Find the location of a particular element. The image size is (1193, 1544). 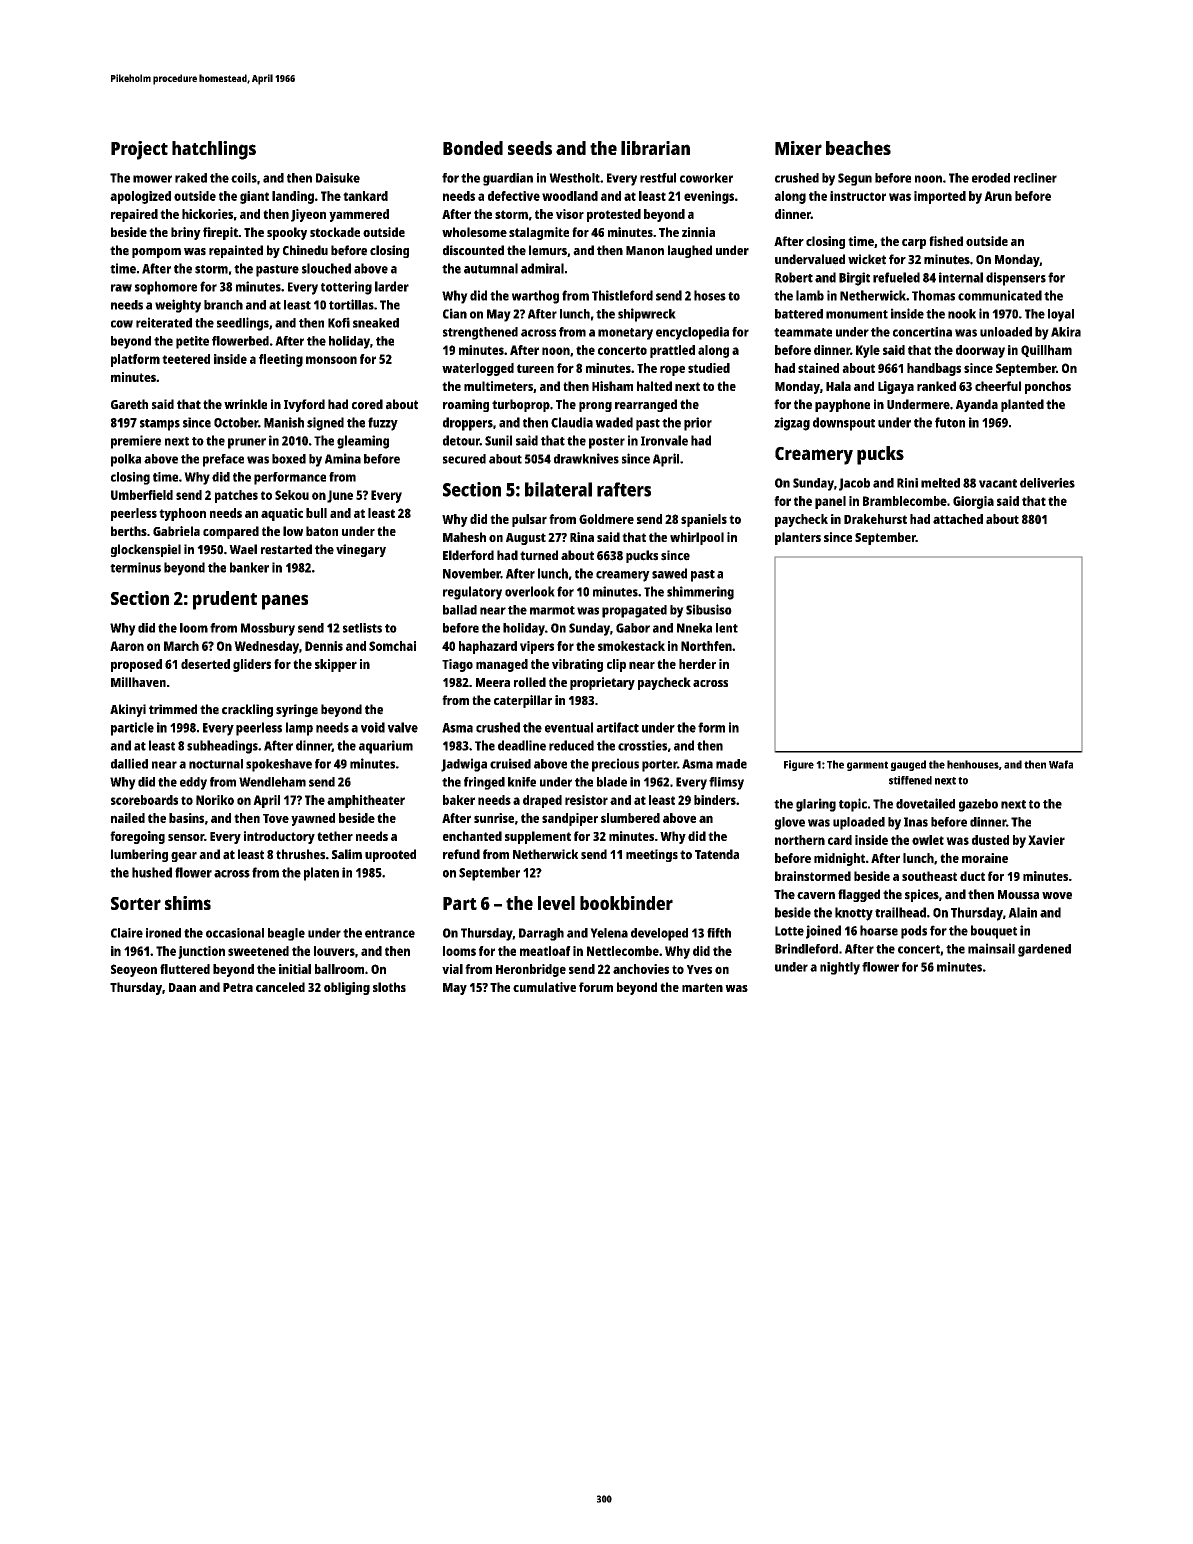

deliveries is located at coordinates (1047, 483).
